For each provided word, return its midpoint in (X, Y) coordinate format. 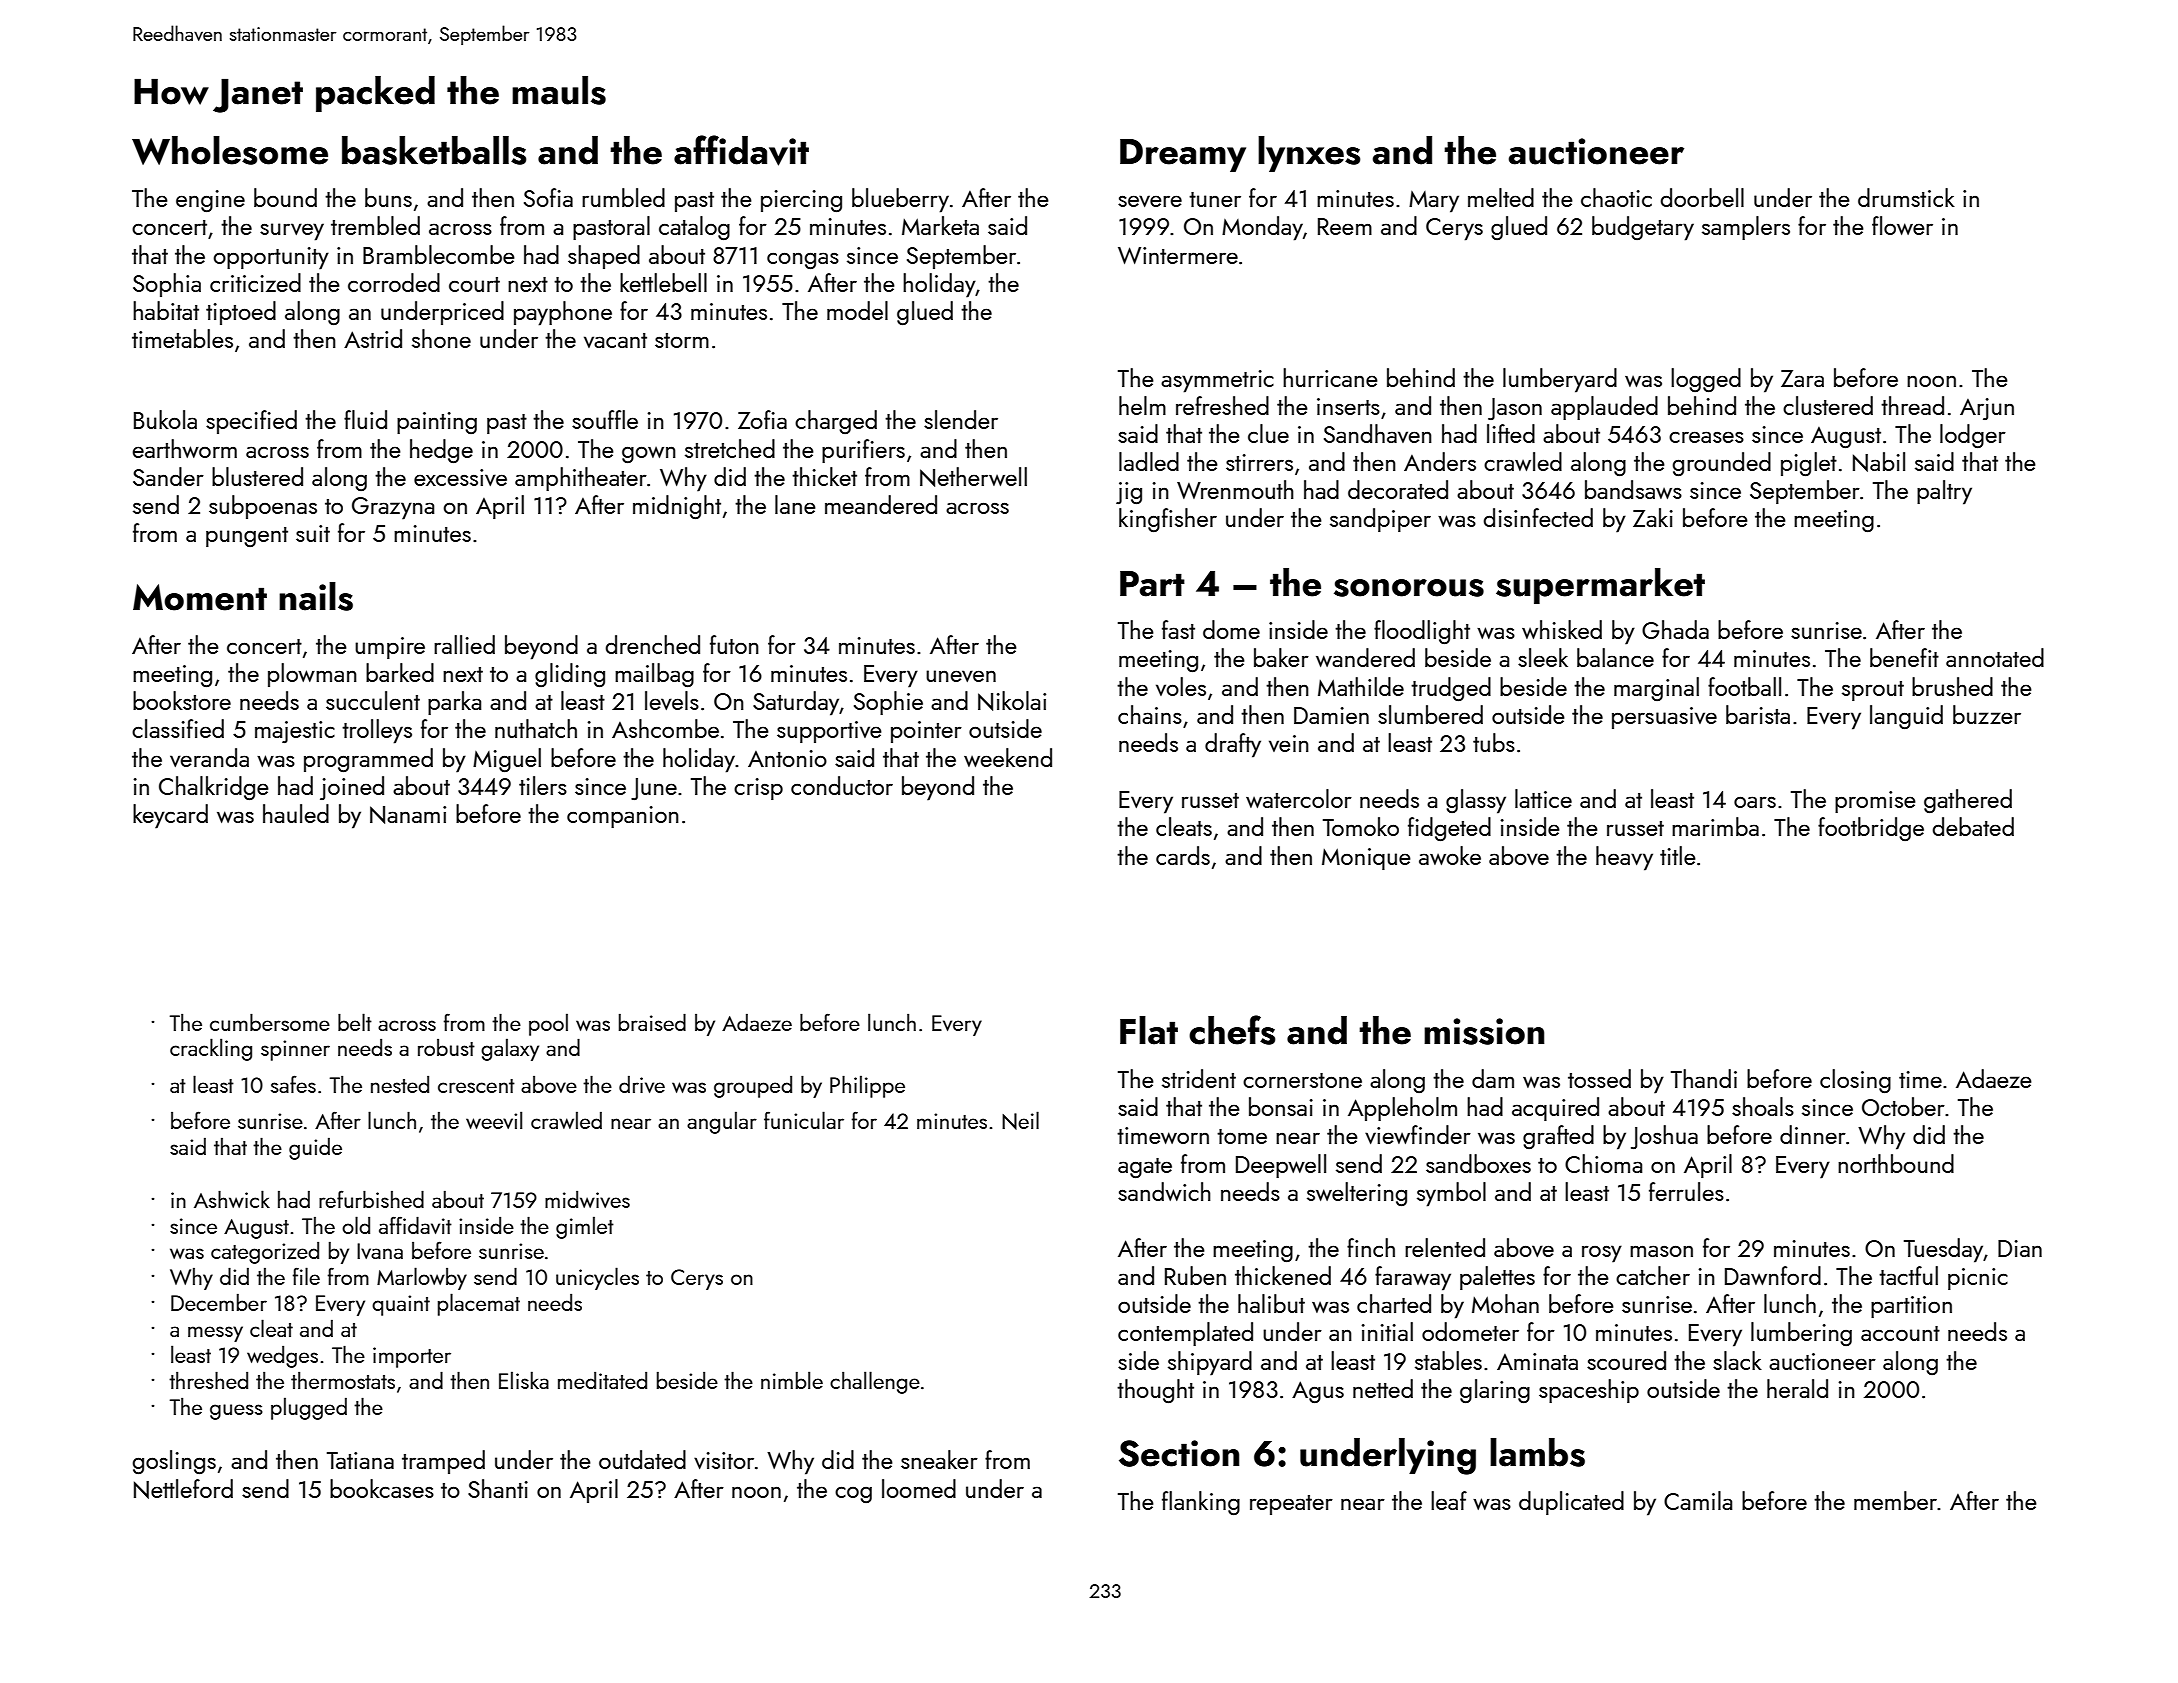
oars (1755, 802)
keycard (170, 816)
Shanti (498, 1488)
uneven (961, 676)
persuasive (1664, 718)
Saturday (796, 703)
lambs (1537, 1452)
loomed (919, 1488)
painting (437, 423)
